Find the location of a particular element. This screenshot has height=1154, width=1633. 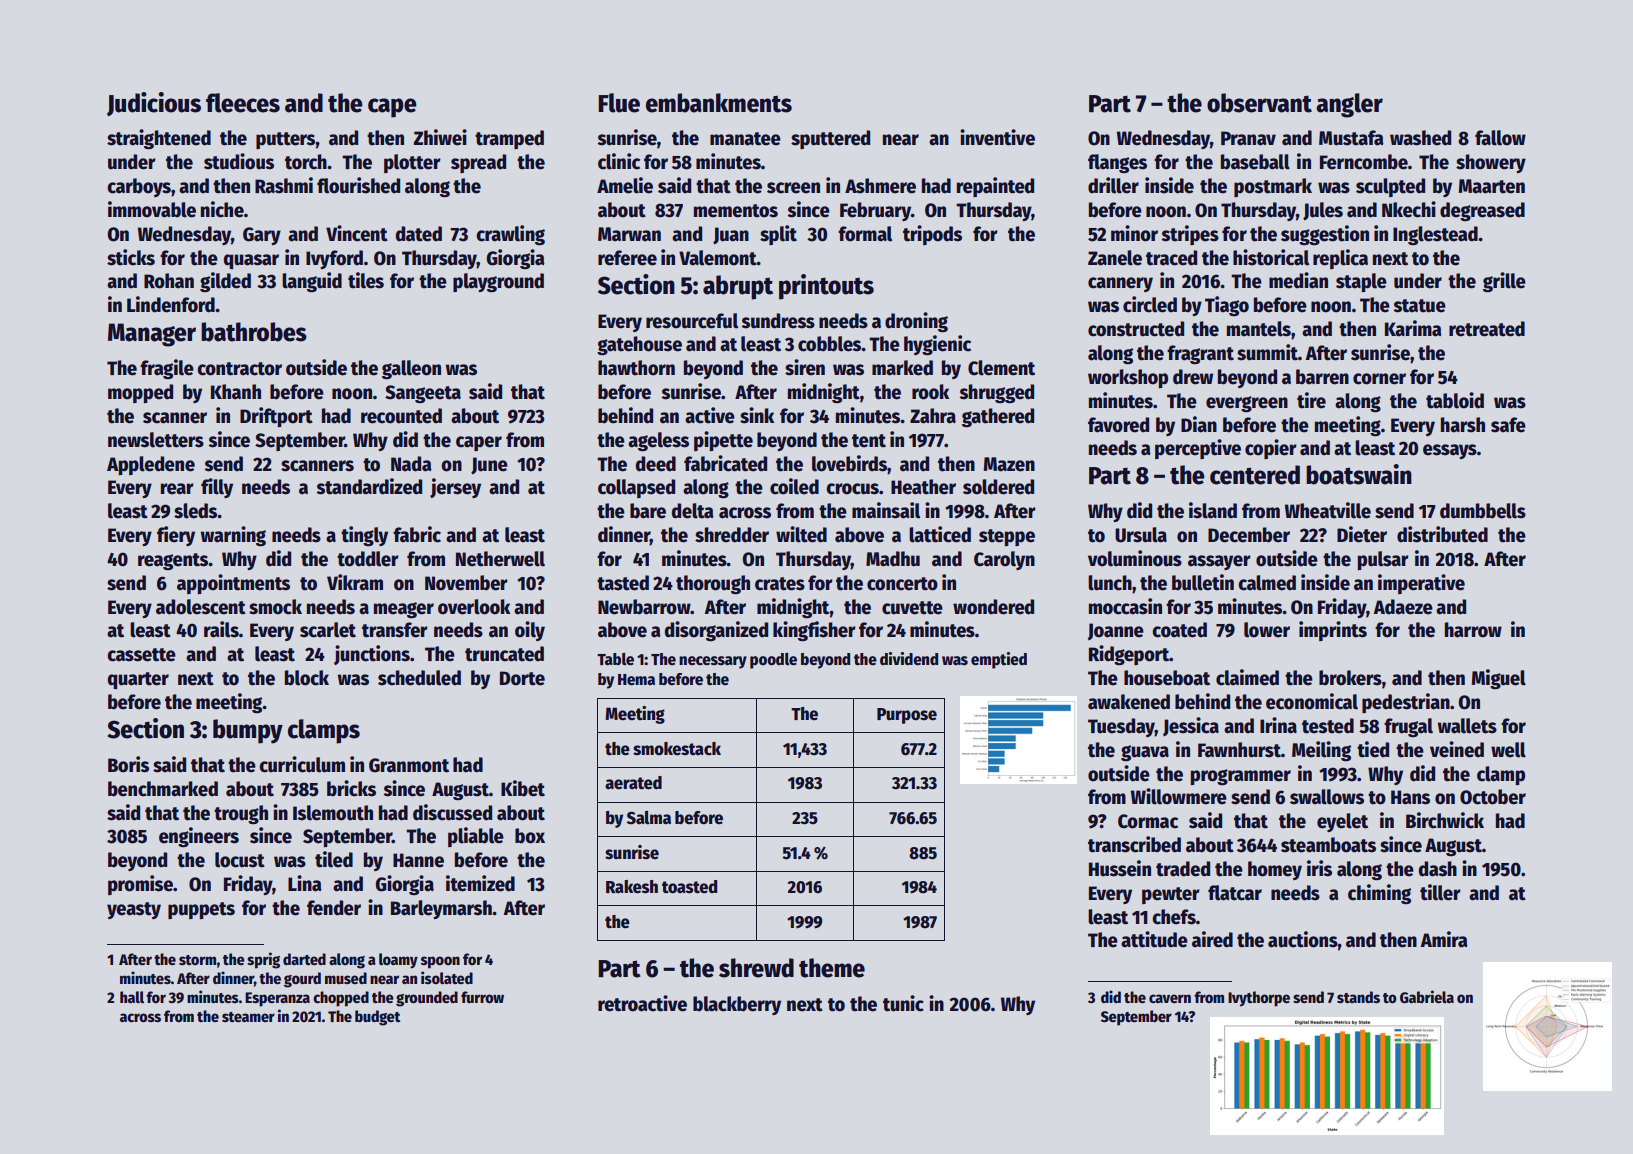

tunic is located at coordinates (903, 1003).
